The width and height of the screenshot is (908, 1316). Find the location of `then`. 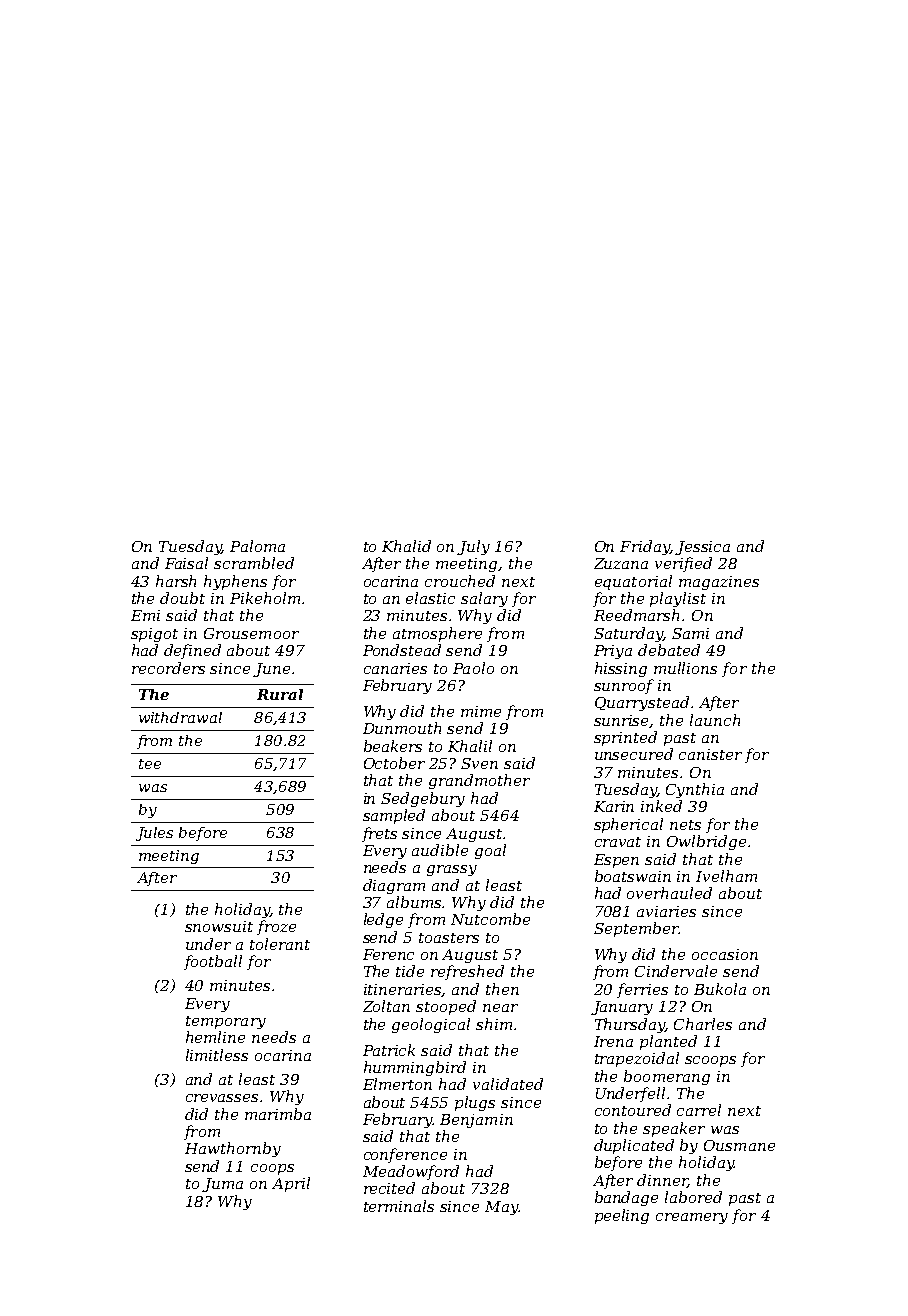

then is located at coordinates (502, 989).
